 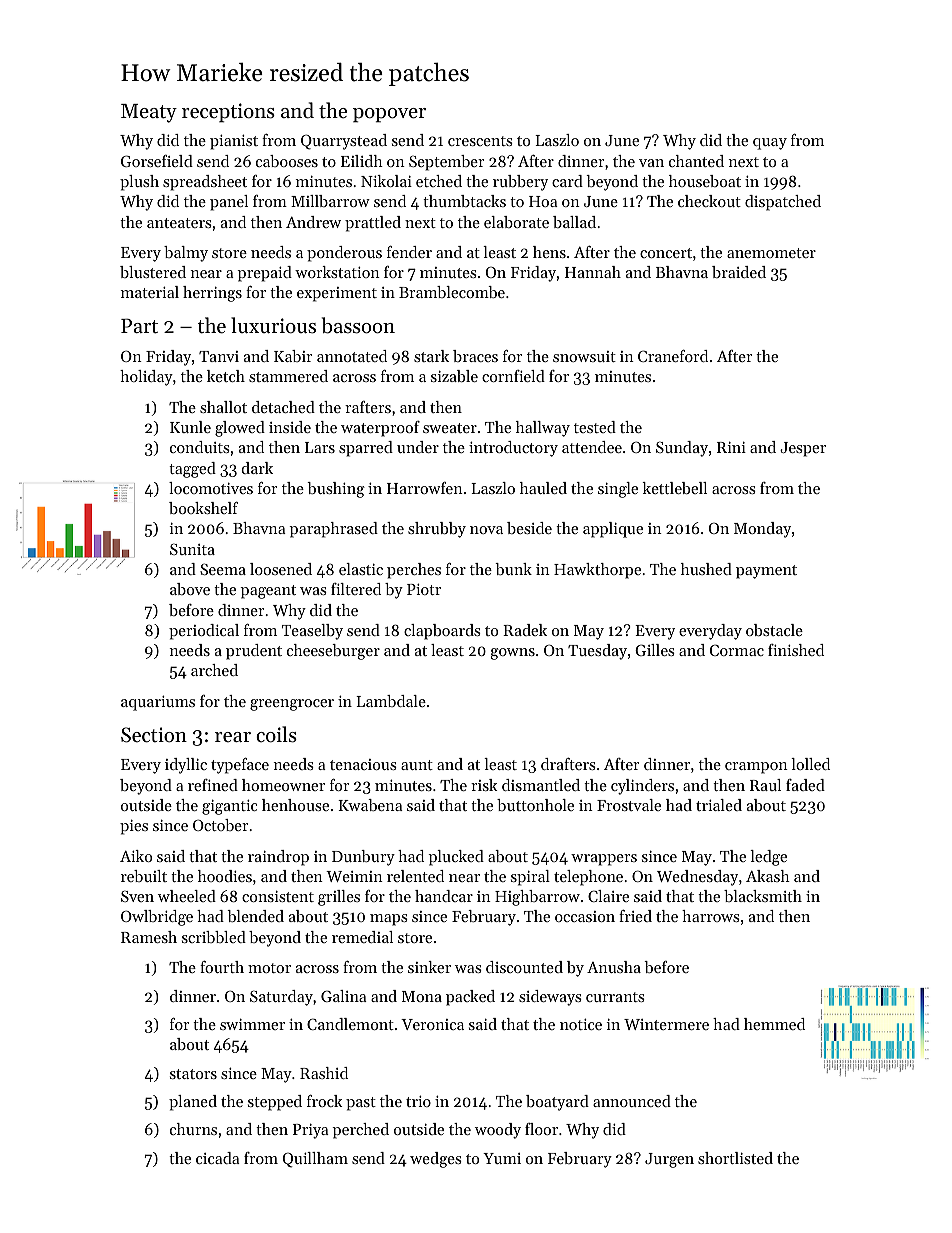 What do you see at coordinates (615, 997) in the image?
I see `currants` at bounding box center [615, 997].
